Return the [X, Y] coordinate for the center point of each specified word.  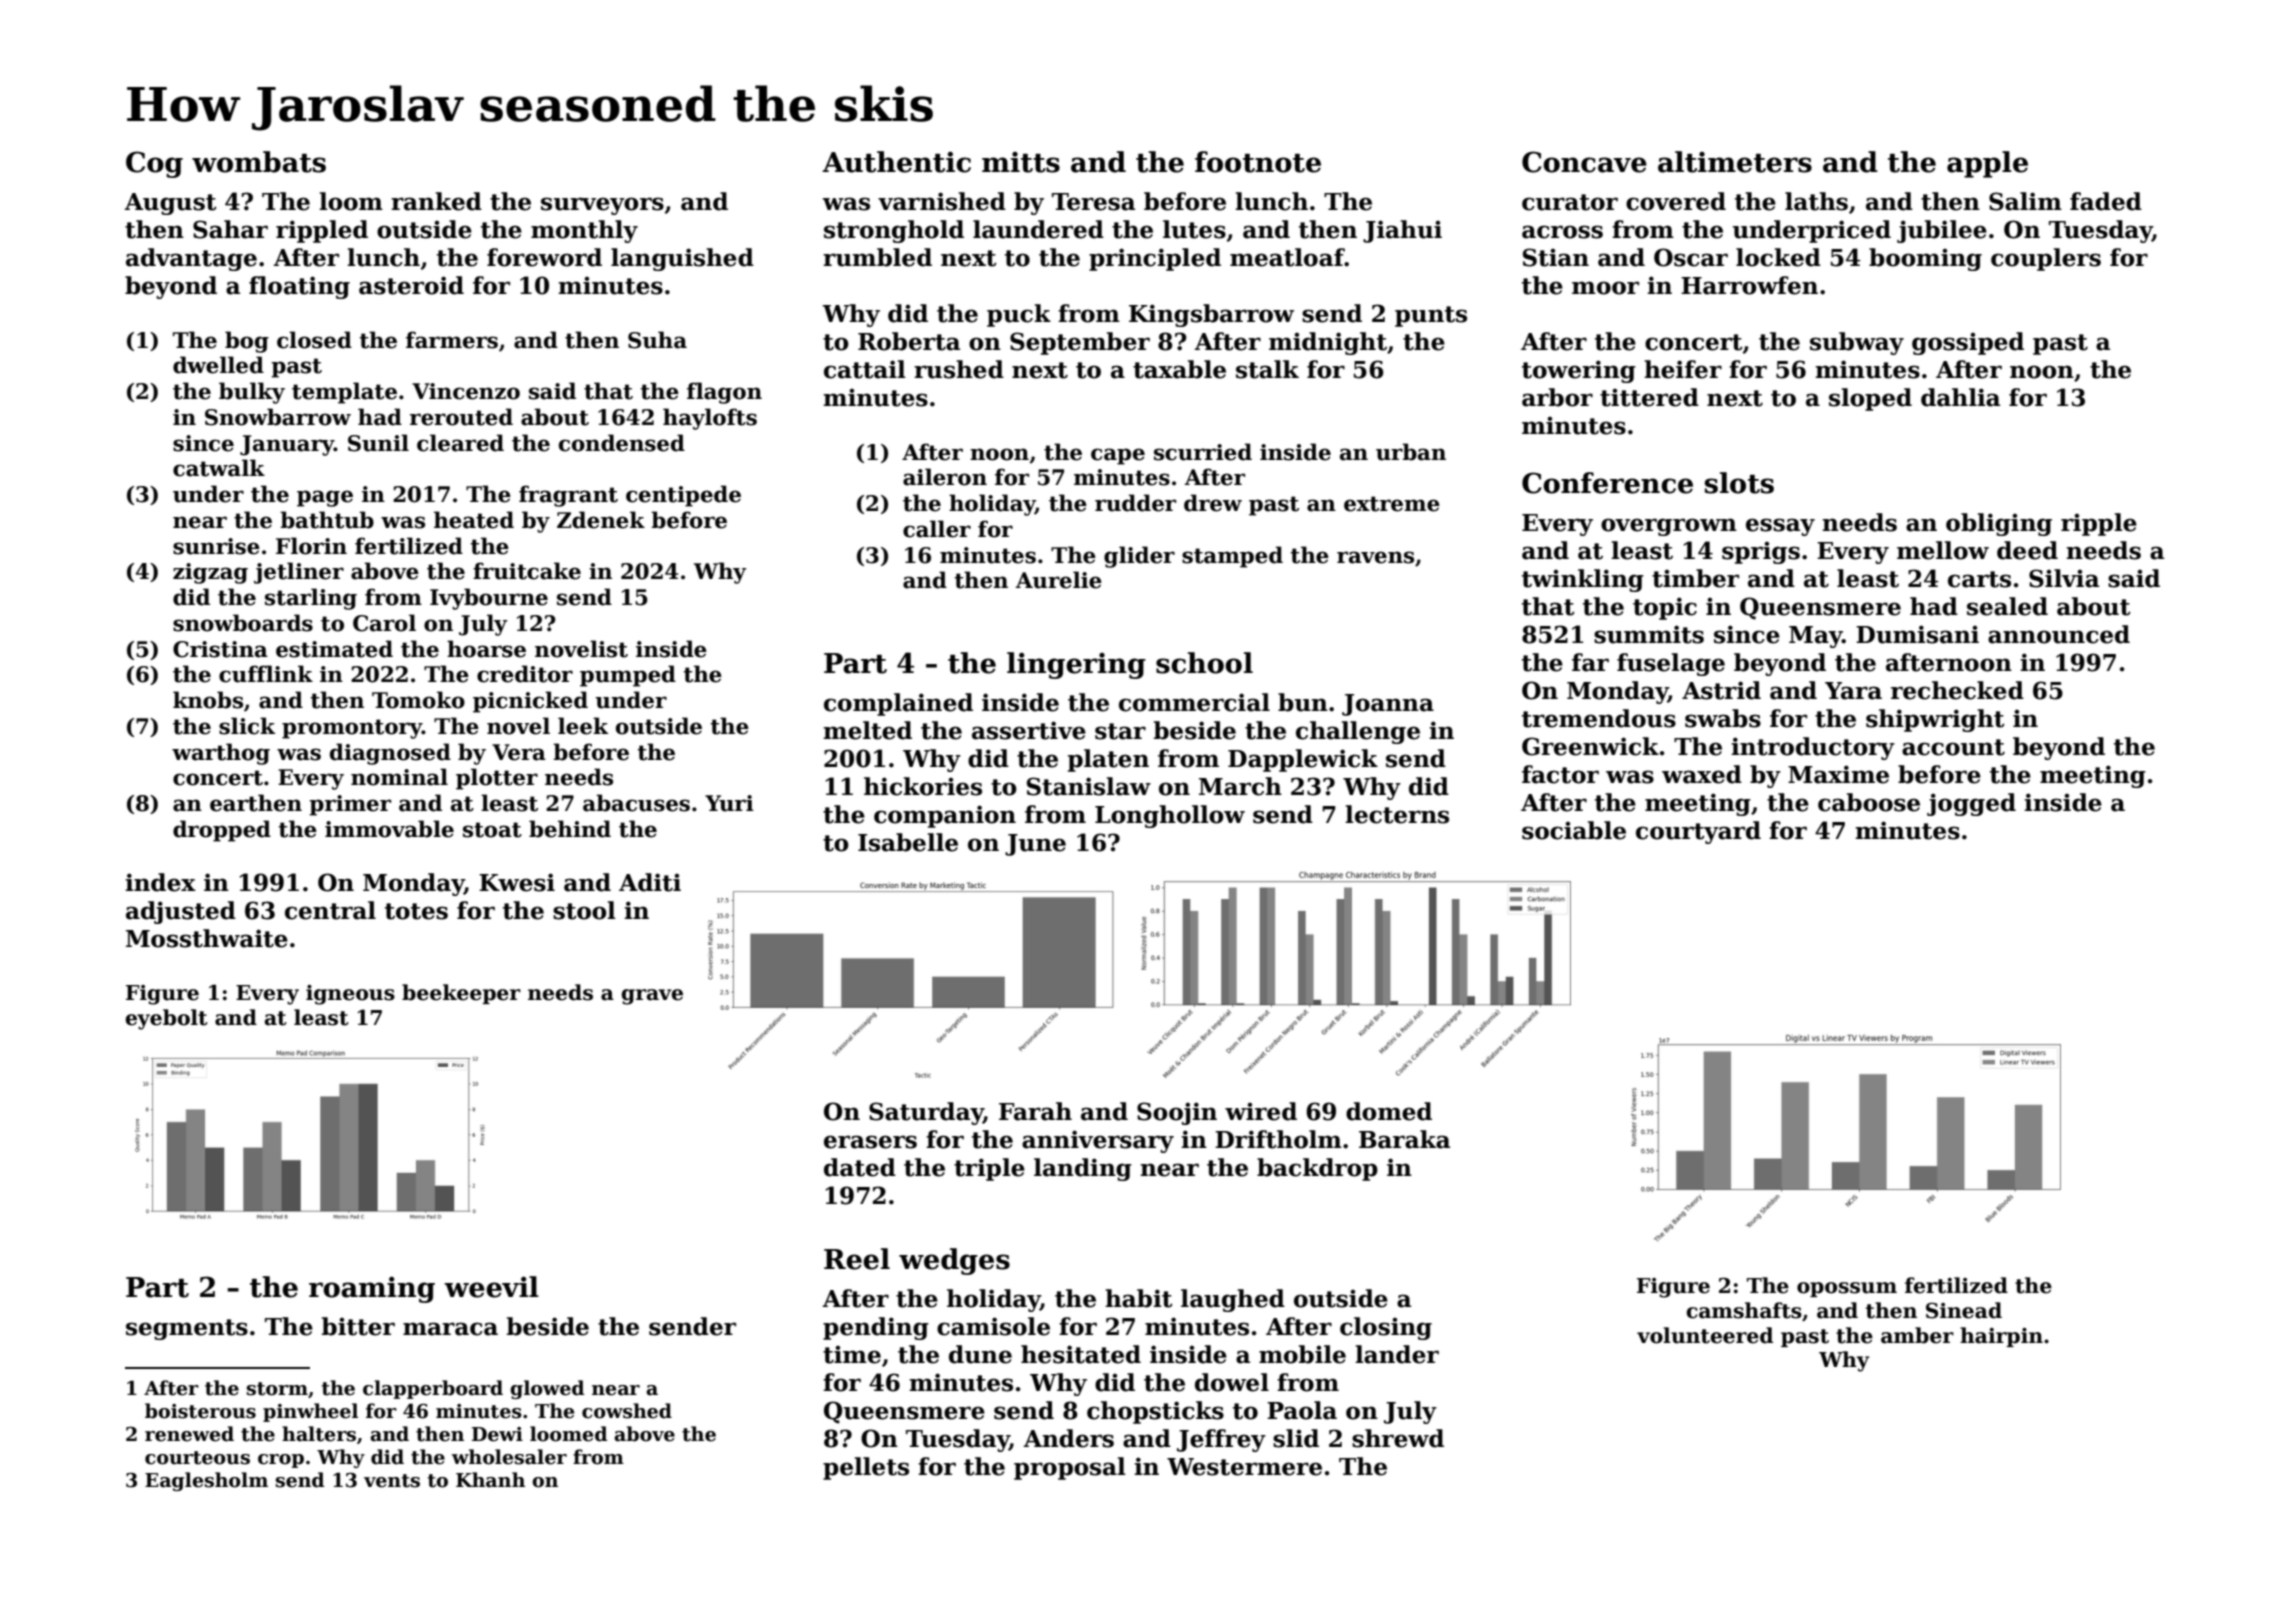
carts [1979, 579]
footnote [1258, 162]
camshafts [1744, 1310]
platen [1108, 760]
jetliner [299, 573]
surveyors [602, 206]
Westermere [1244, 1467]
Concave [1584, 162]
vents [392, 1481]
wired [1261, 1111]
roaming [372, 1289]
